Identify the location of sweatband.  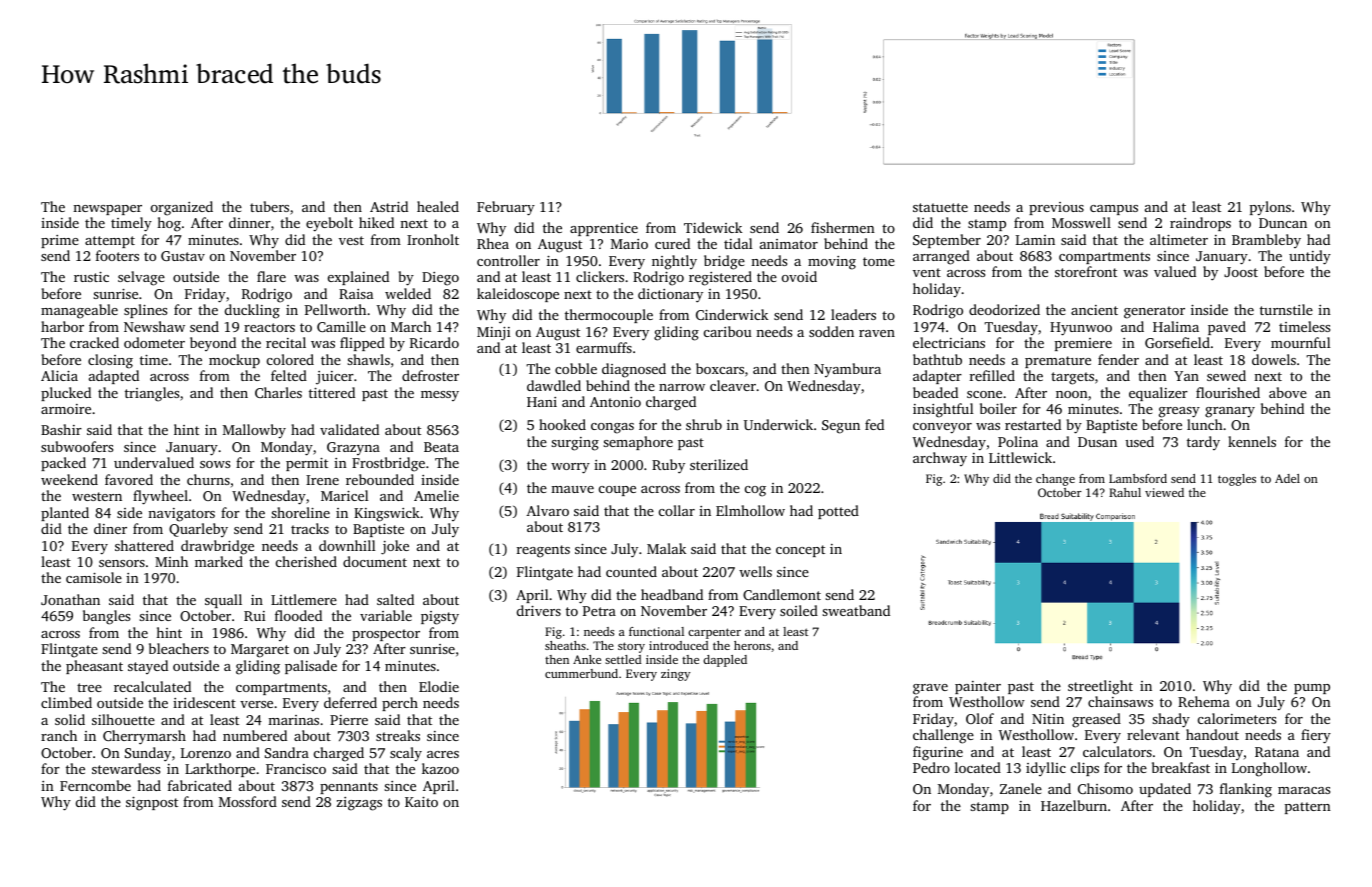
(856, 610).
